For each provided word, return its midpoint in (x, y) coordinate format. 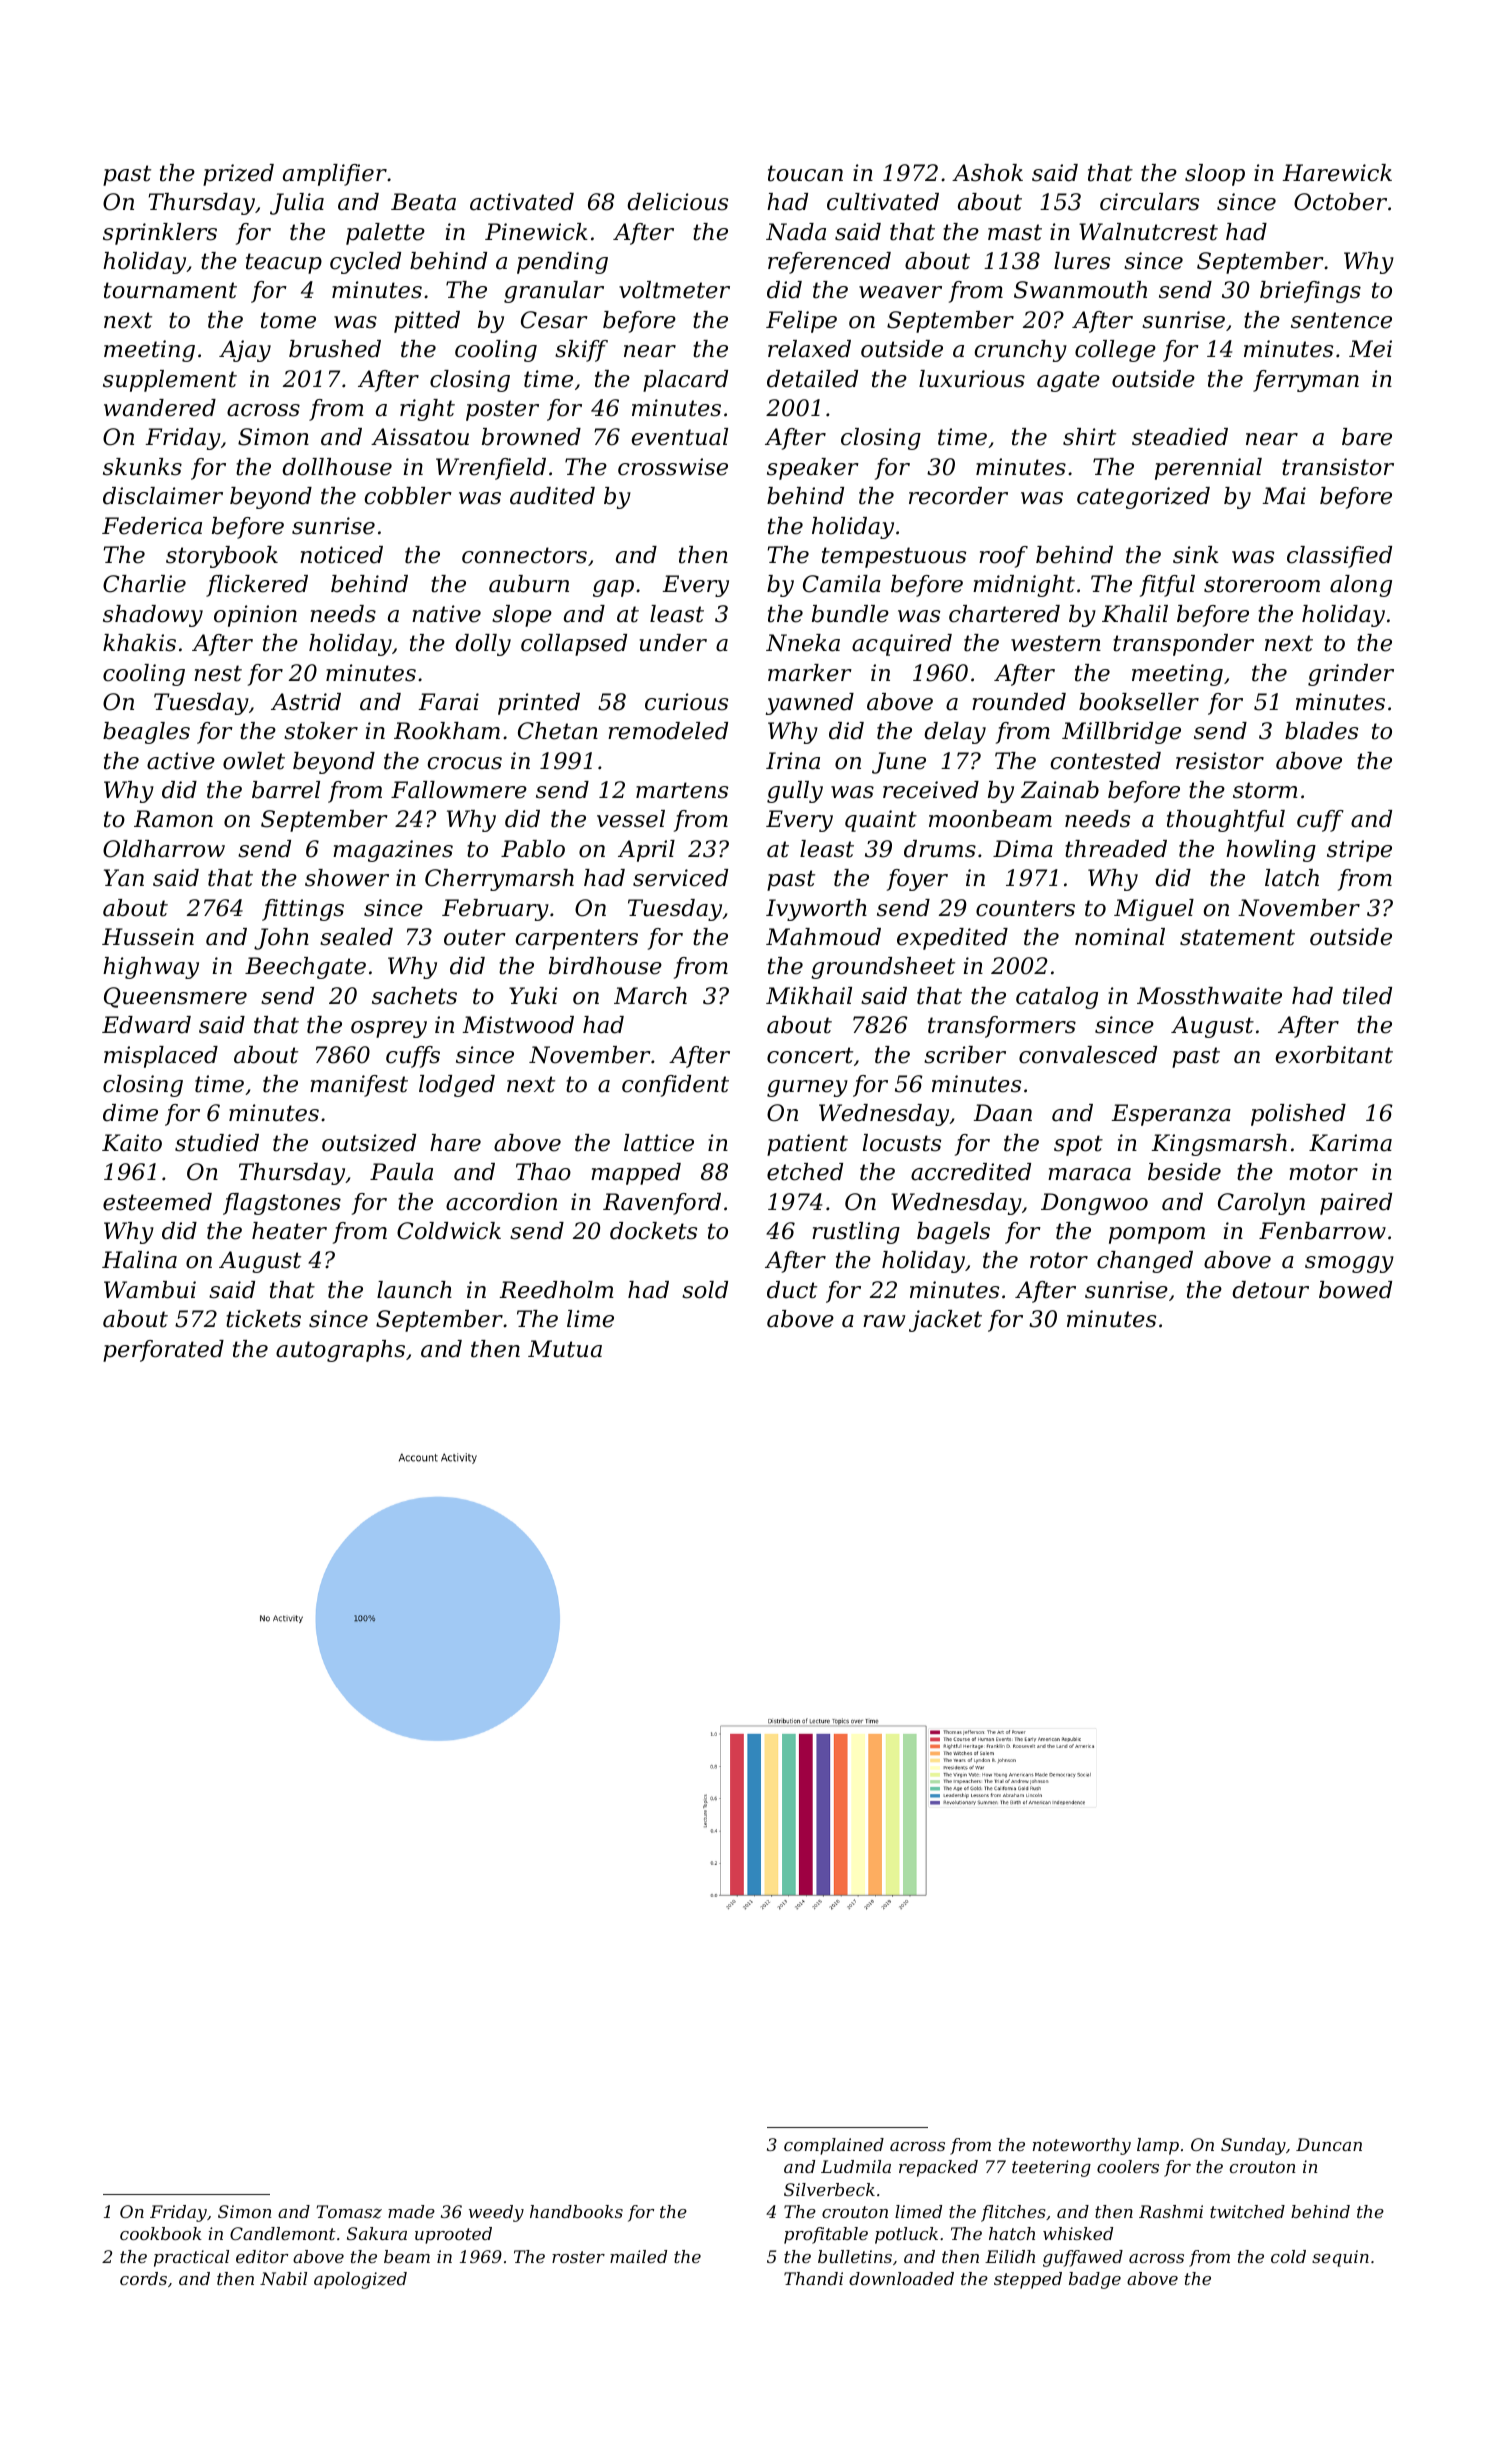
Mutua (565, 1349)
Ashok (987, 173)
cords (143, 2278)
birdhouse (605, 966)
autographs (340, 1351)
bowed (1355, 1290)
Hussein (148, 937)
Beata (423, 202)
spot (1078, 1145)
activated (522, 202)
